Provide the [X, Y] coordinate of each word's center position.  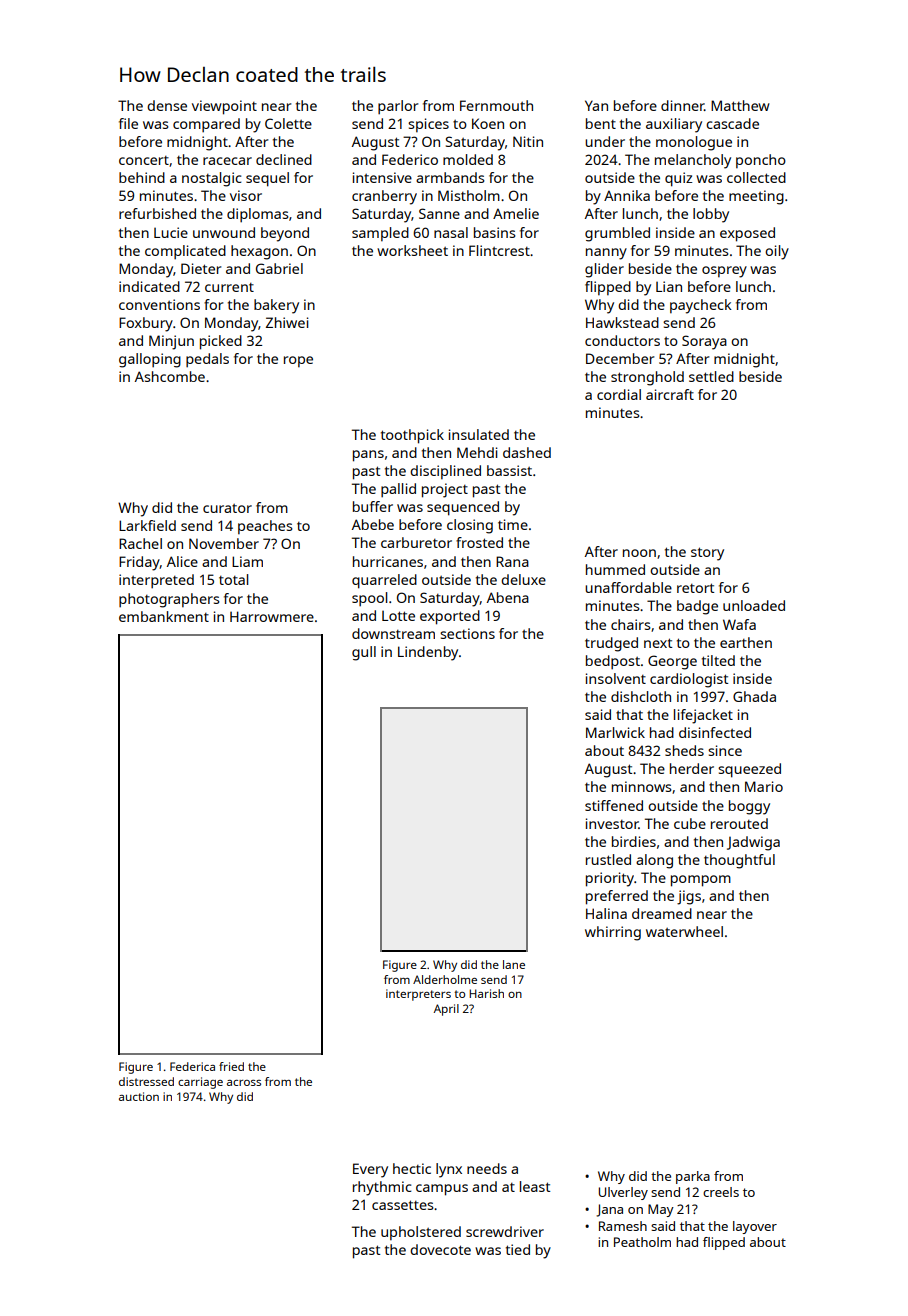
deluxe [523, 579]
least [535, 1186]
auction [139, 1096]
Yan [596, 105]
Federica [192, 1066]
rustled [608, 859]
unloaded [754, 605]
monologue [694, 143]
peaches [265, 527]
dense [167, 105]
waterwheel [684, 931]
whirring [613, 933]
